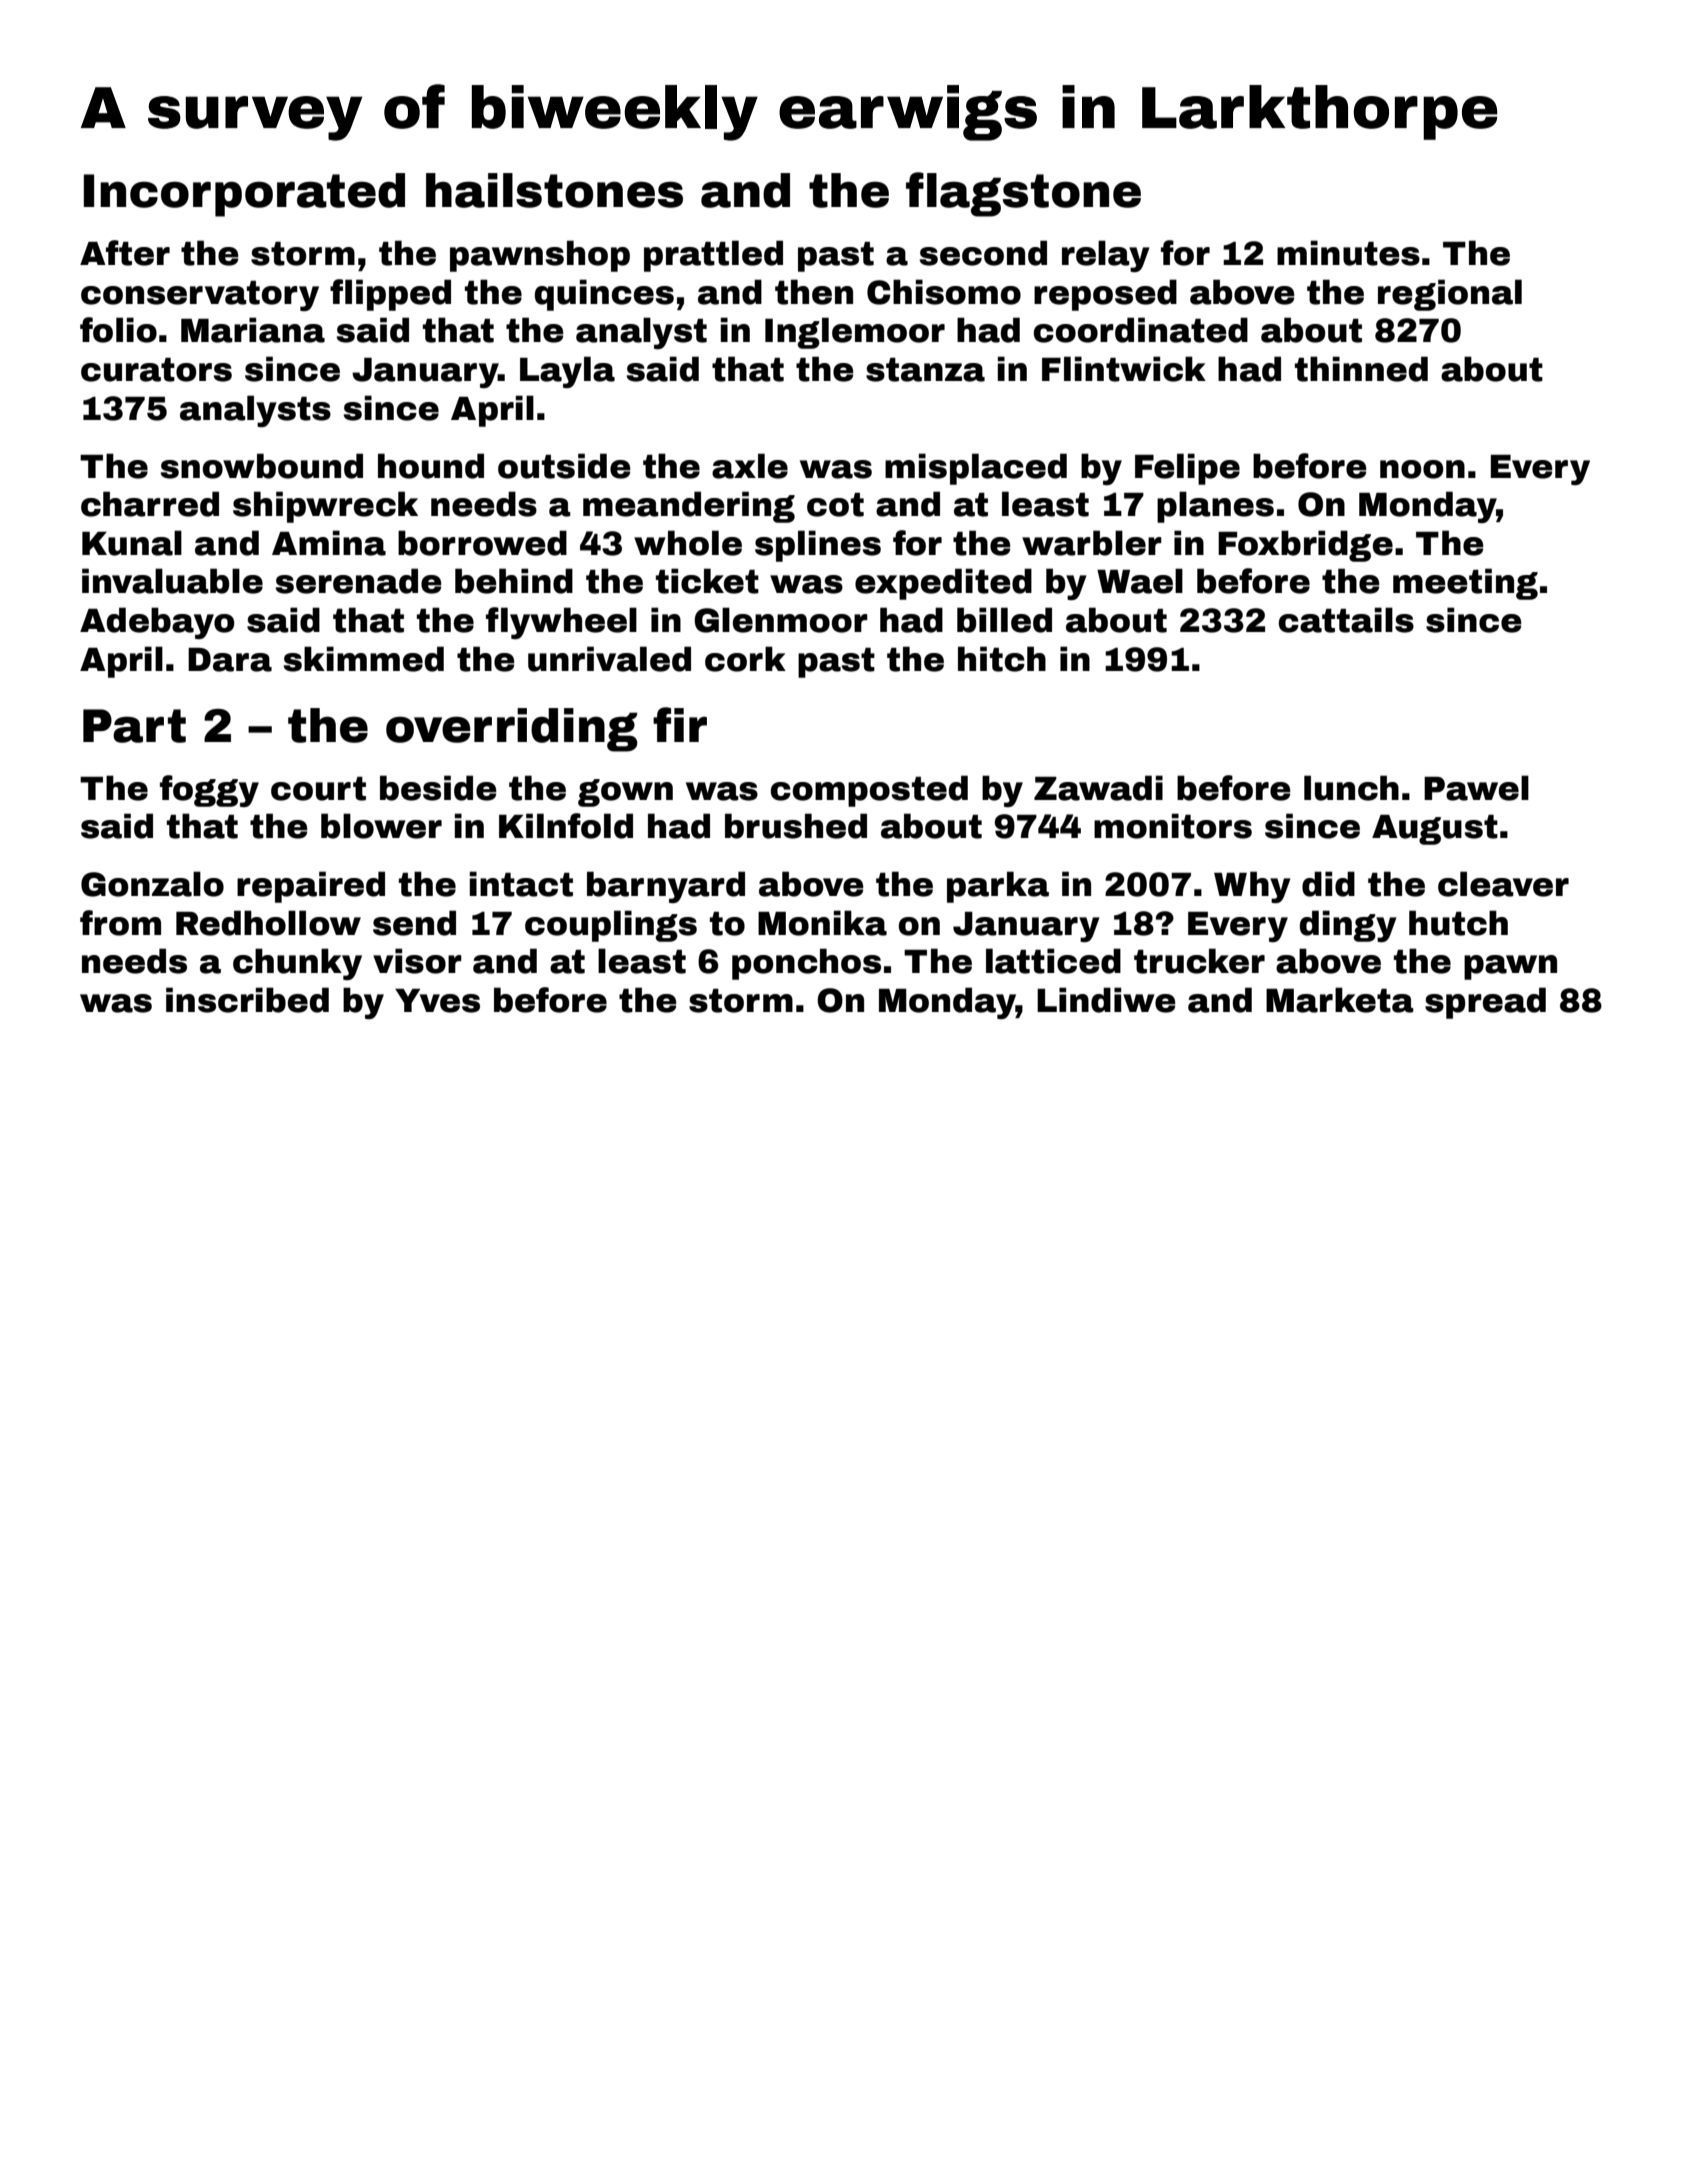 This screenshot has height=2178, width=1683. Describe the element at coordinates (1476, 788) in the screenshot. I see `Pawel` at that location.
